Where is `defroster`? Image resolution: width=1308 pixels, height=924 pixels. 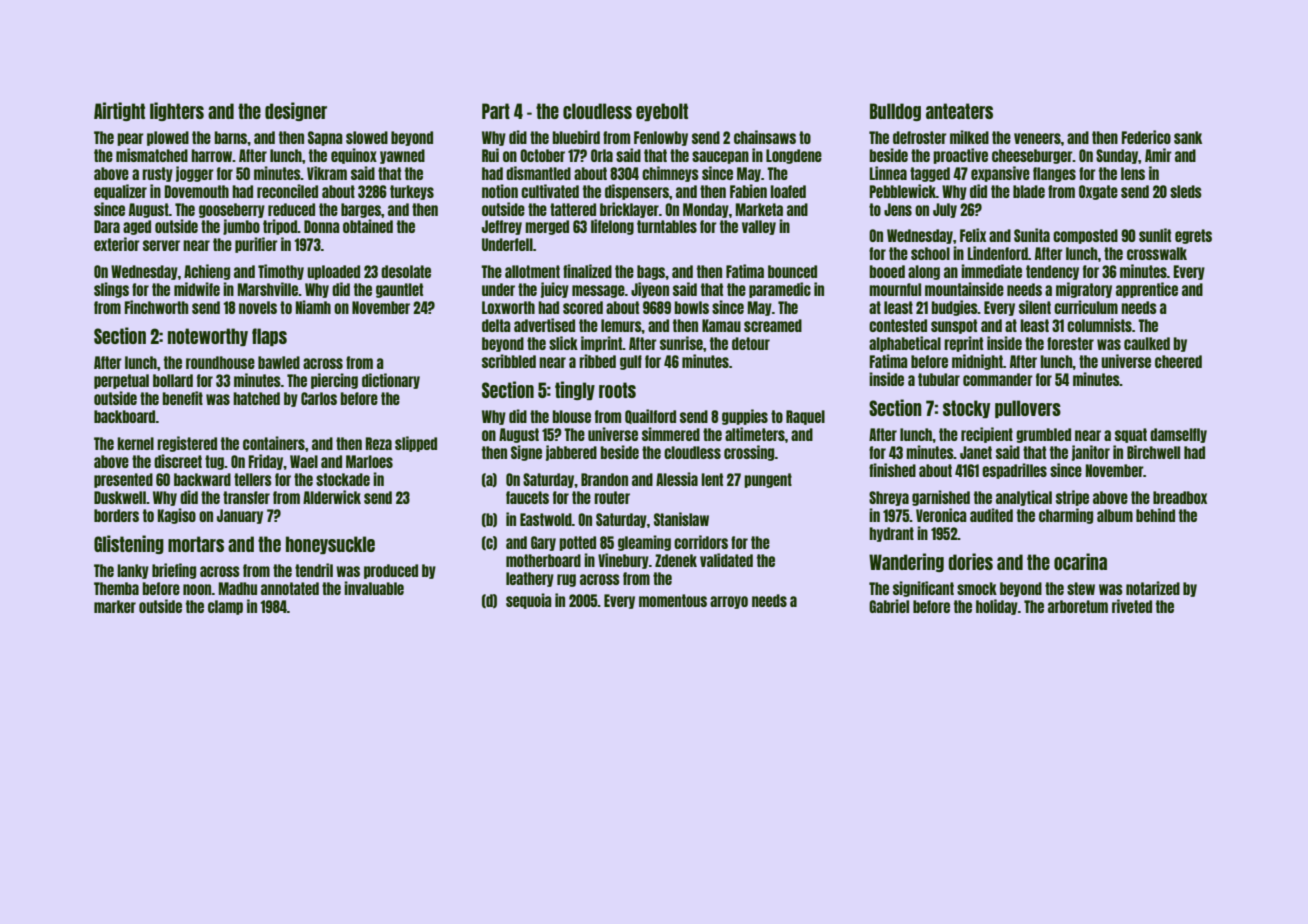 defroster is located at coordinates (920, 137).
